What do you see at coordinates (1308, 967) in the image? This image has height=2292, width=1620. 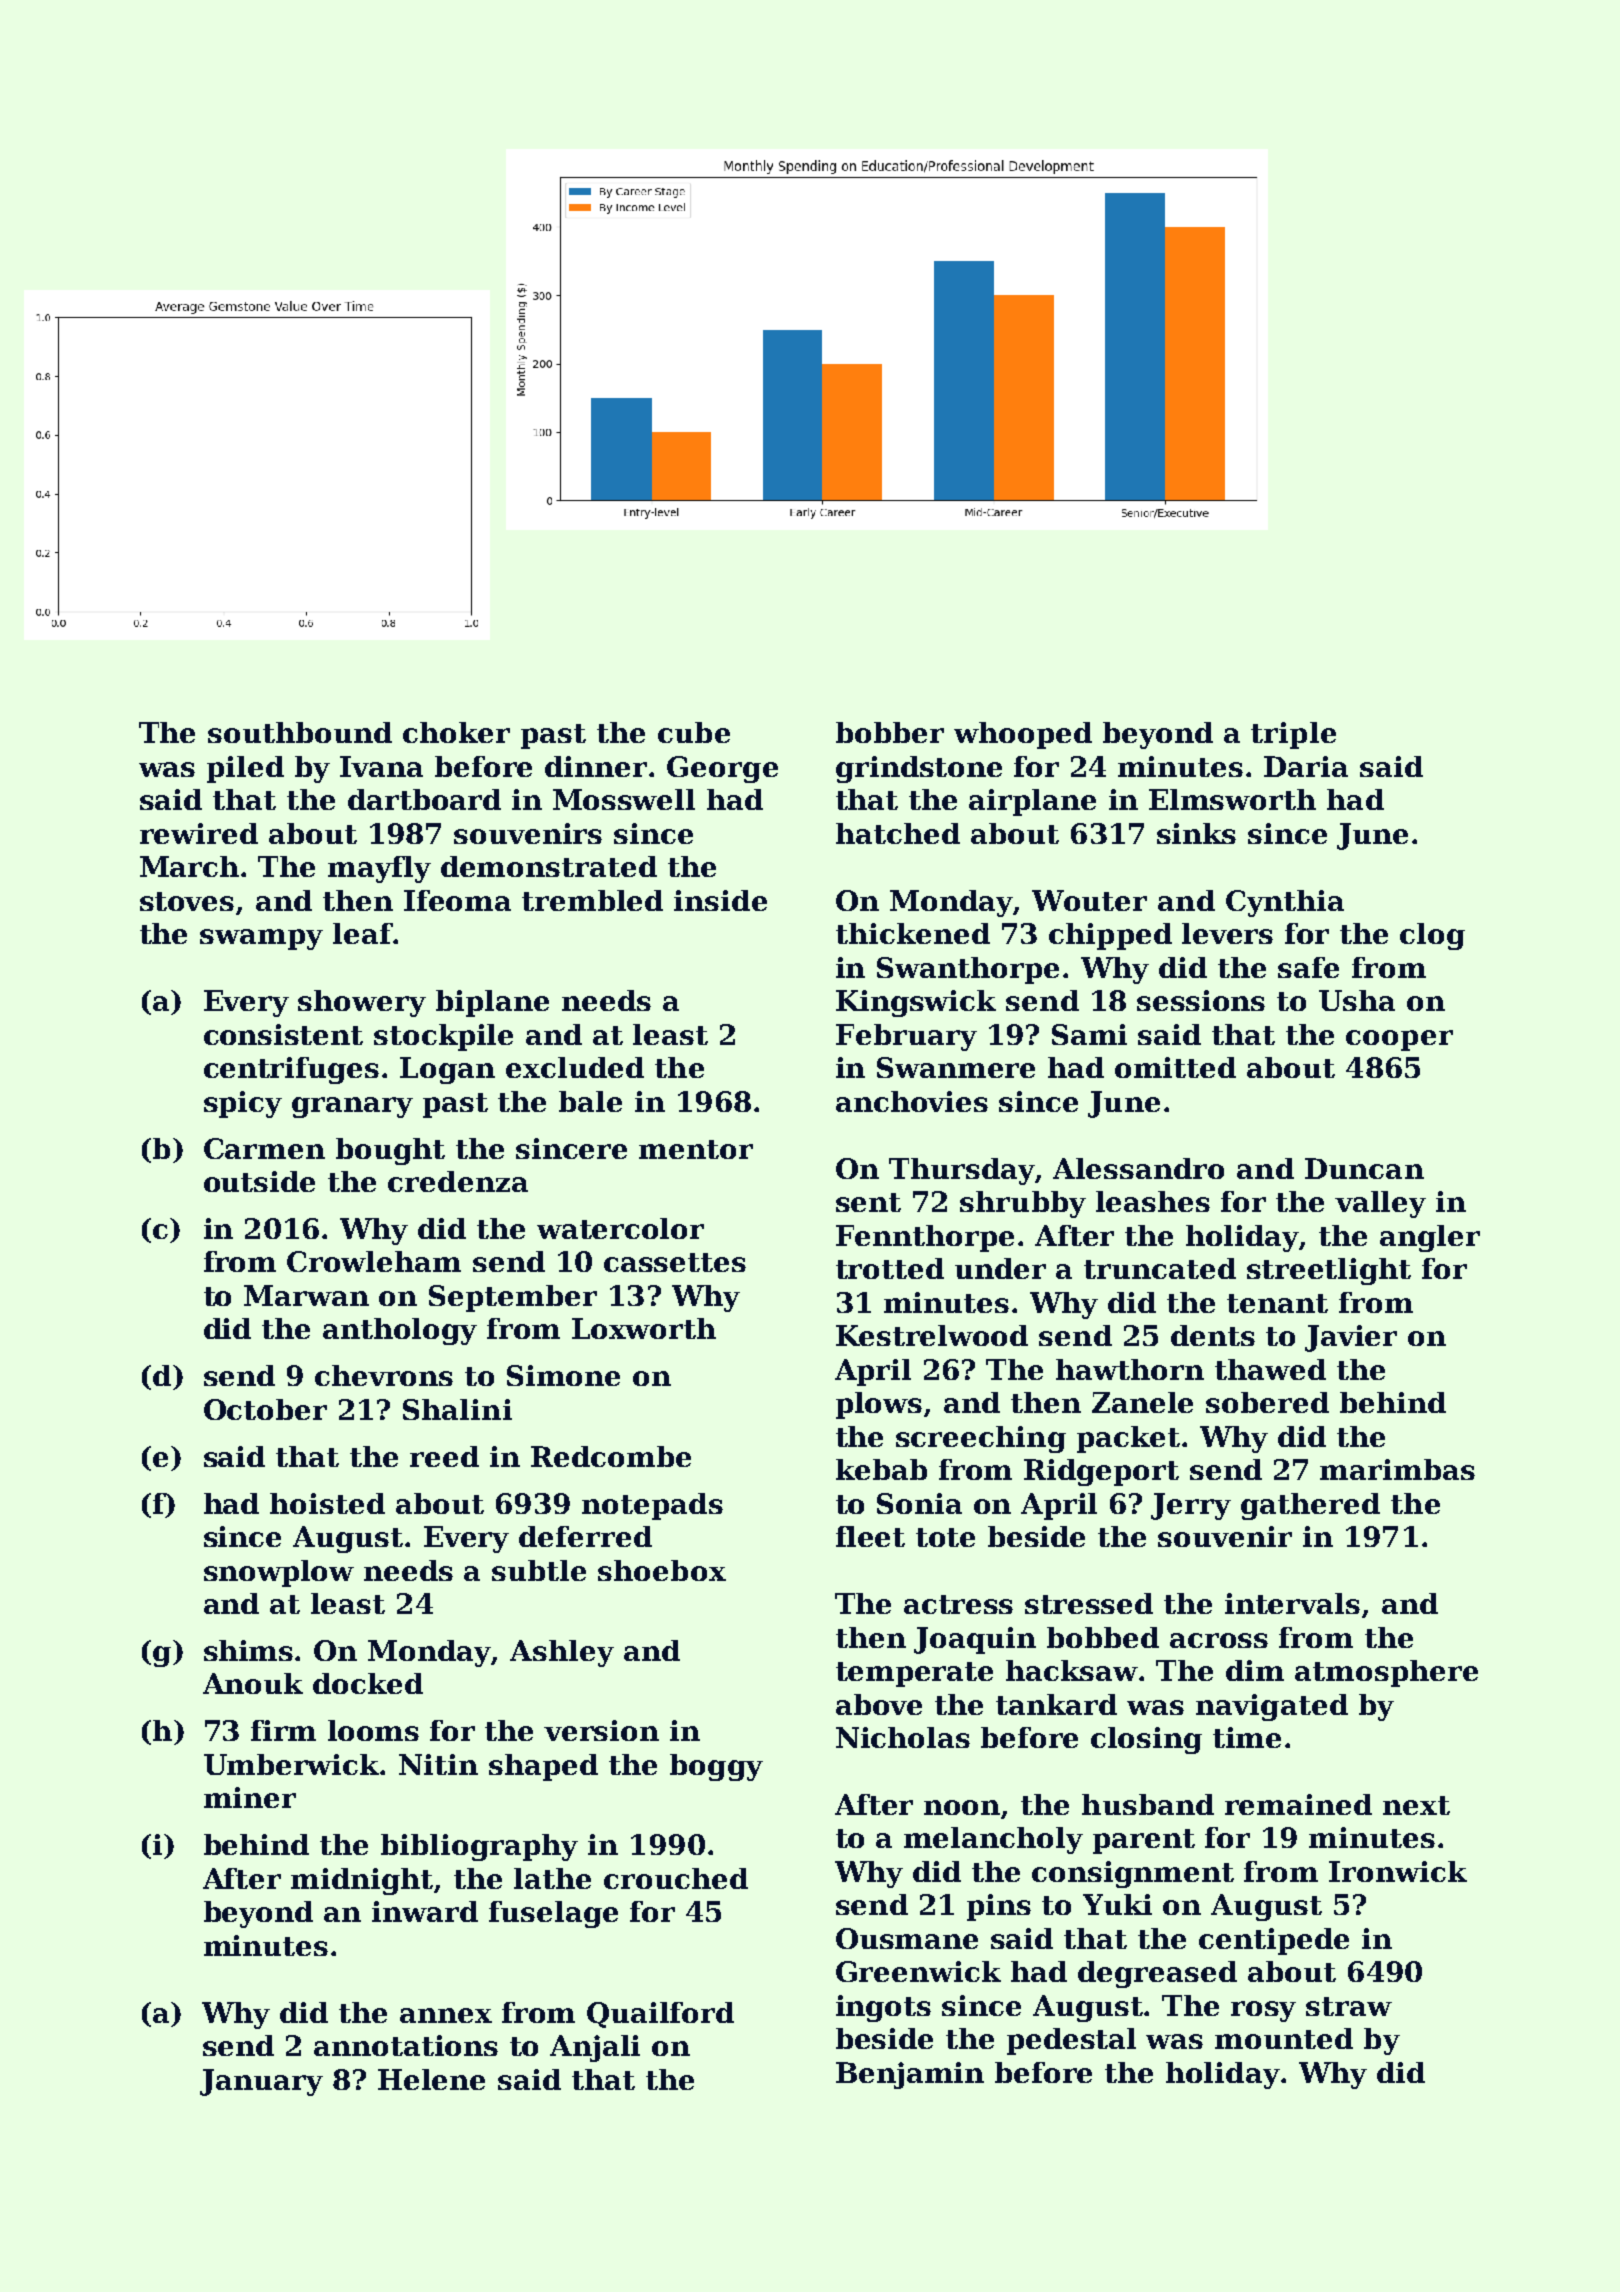 I see `safe` at bounding box center [1308, 967].
